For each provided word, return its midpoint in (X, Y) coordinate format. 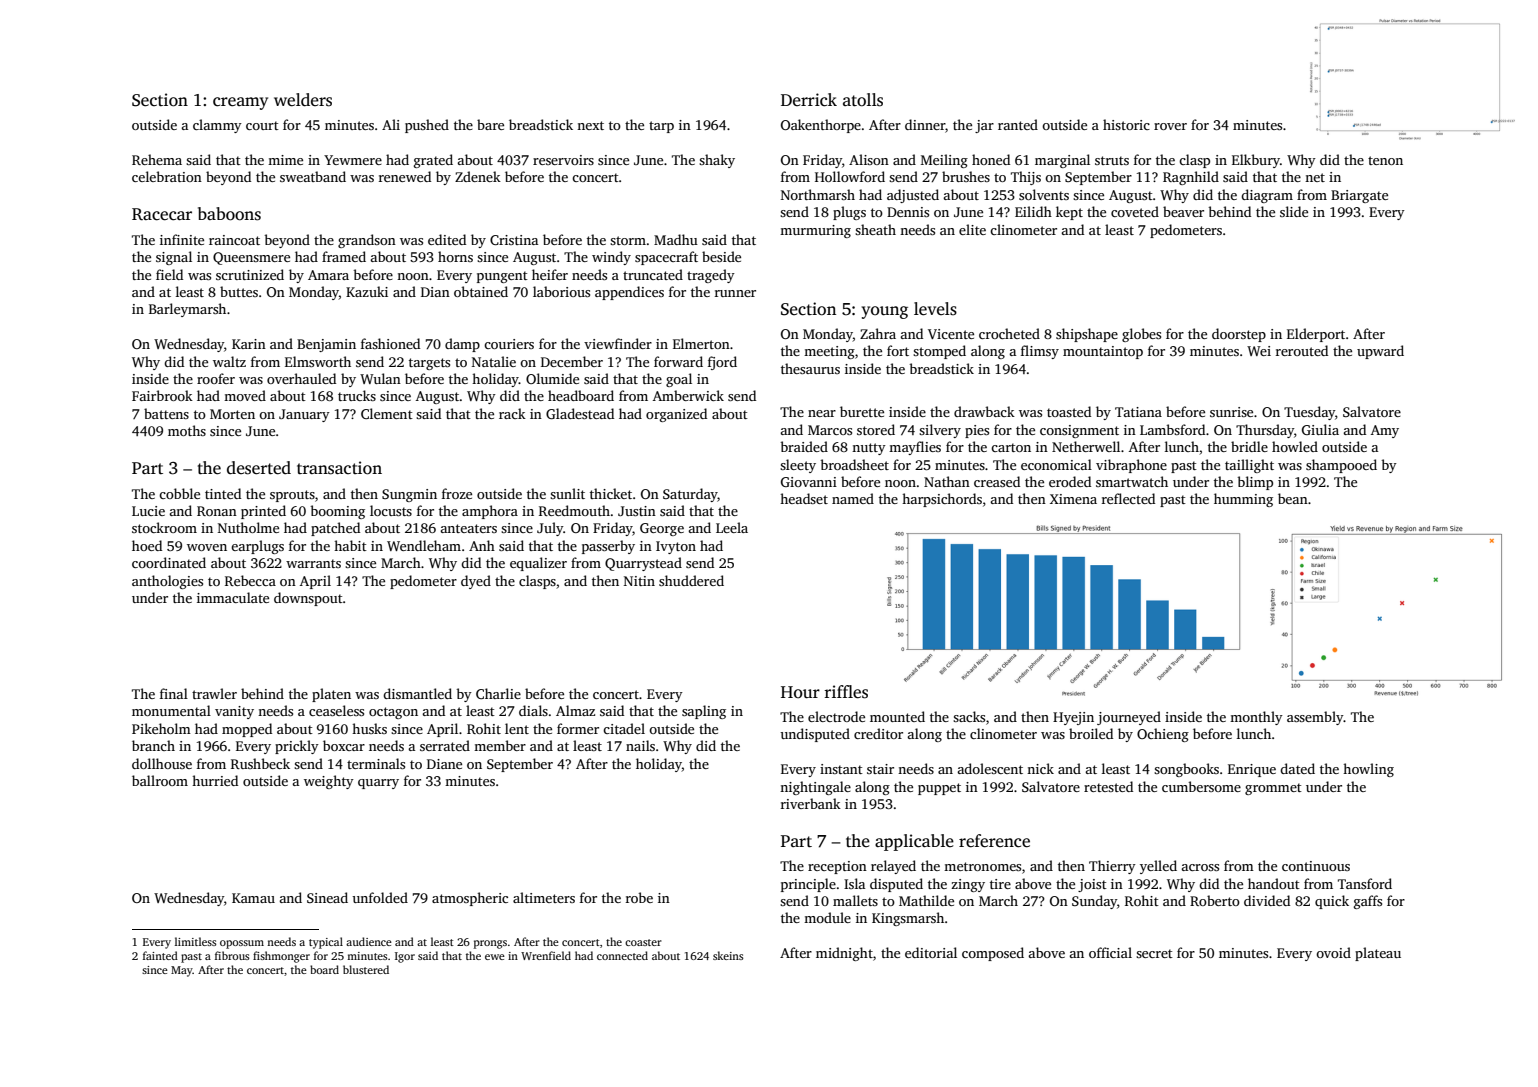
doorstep (1239, 335)
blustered (366, 969)
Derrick (809, 100)
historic (1126, 124)
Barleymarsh (187, 310)
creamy (240, 103)
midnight (844, 954)
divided (1267, 900)
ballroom (160, 780)
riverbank (811, 803)
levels (935, 309)
